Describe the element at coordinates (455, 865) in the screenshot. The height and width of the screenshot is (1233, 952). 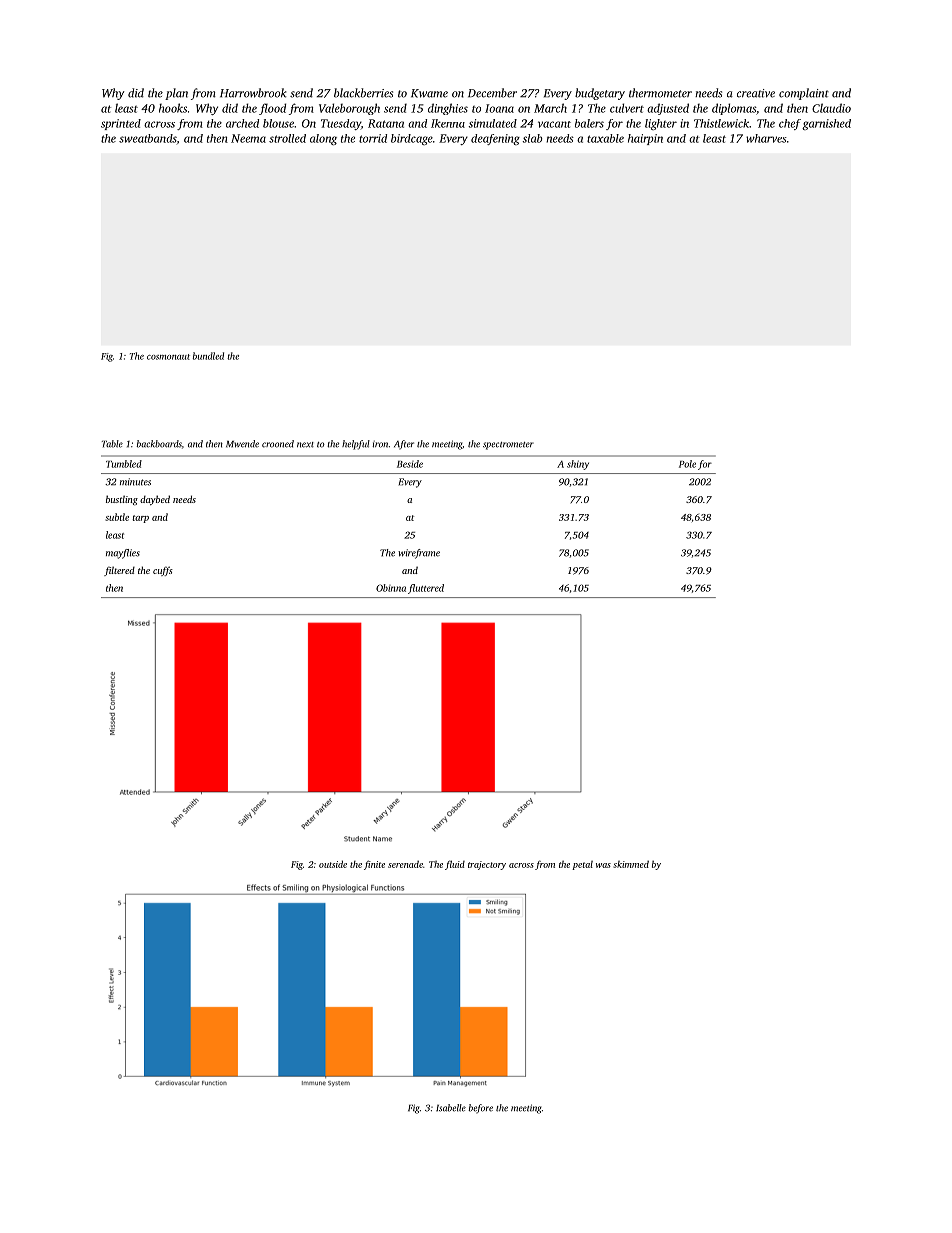
I see `fluid` at that location.
